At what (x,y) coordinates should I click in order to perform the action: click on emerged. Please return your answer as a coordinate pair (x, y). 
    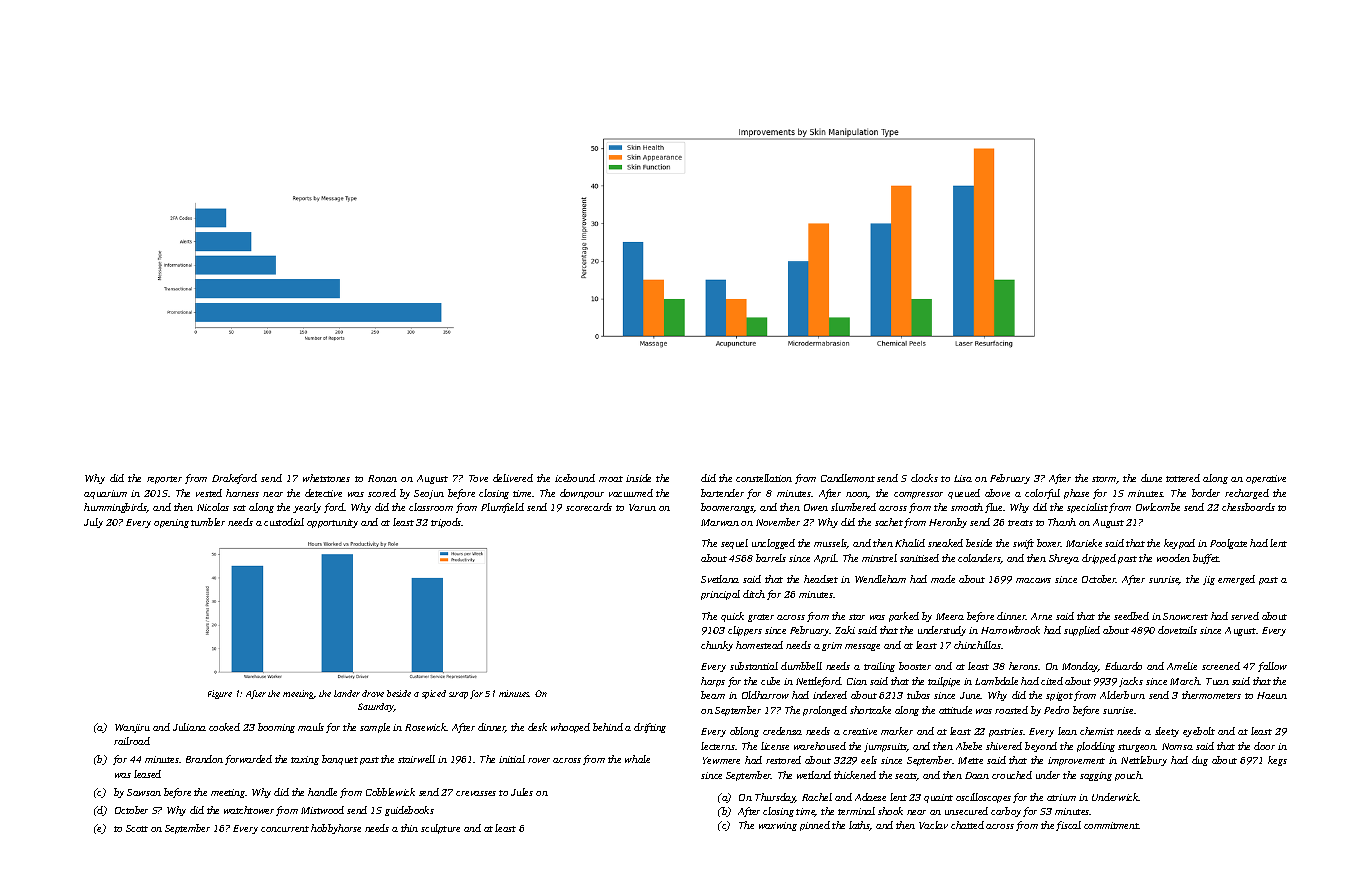
    Looking at the image, I should click on (1236, 580).
